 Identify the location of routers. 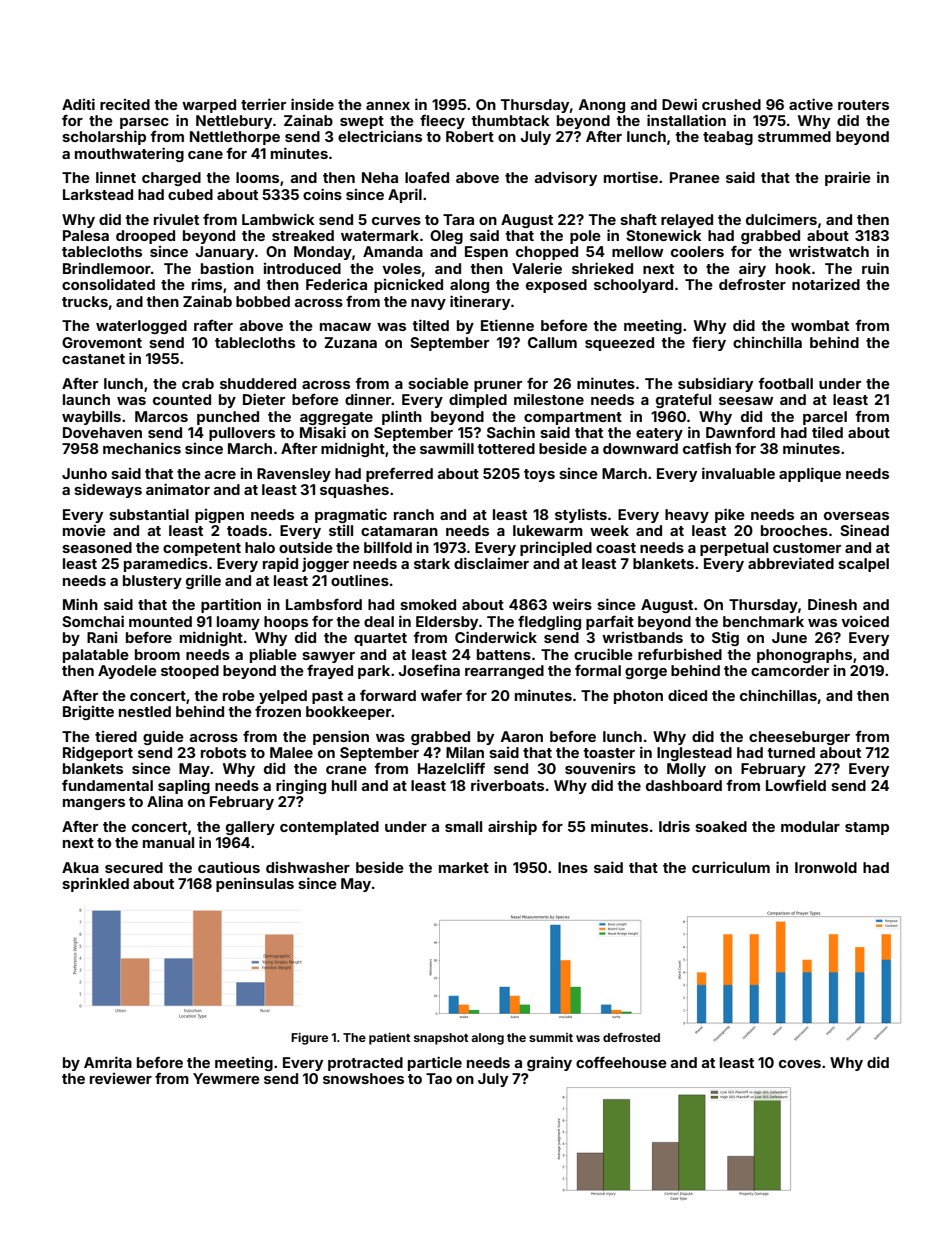
(863, 105).
